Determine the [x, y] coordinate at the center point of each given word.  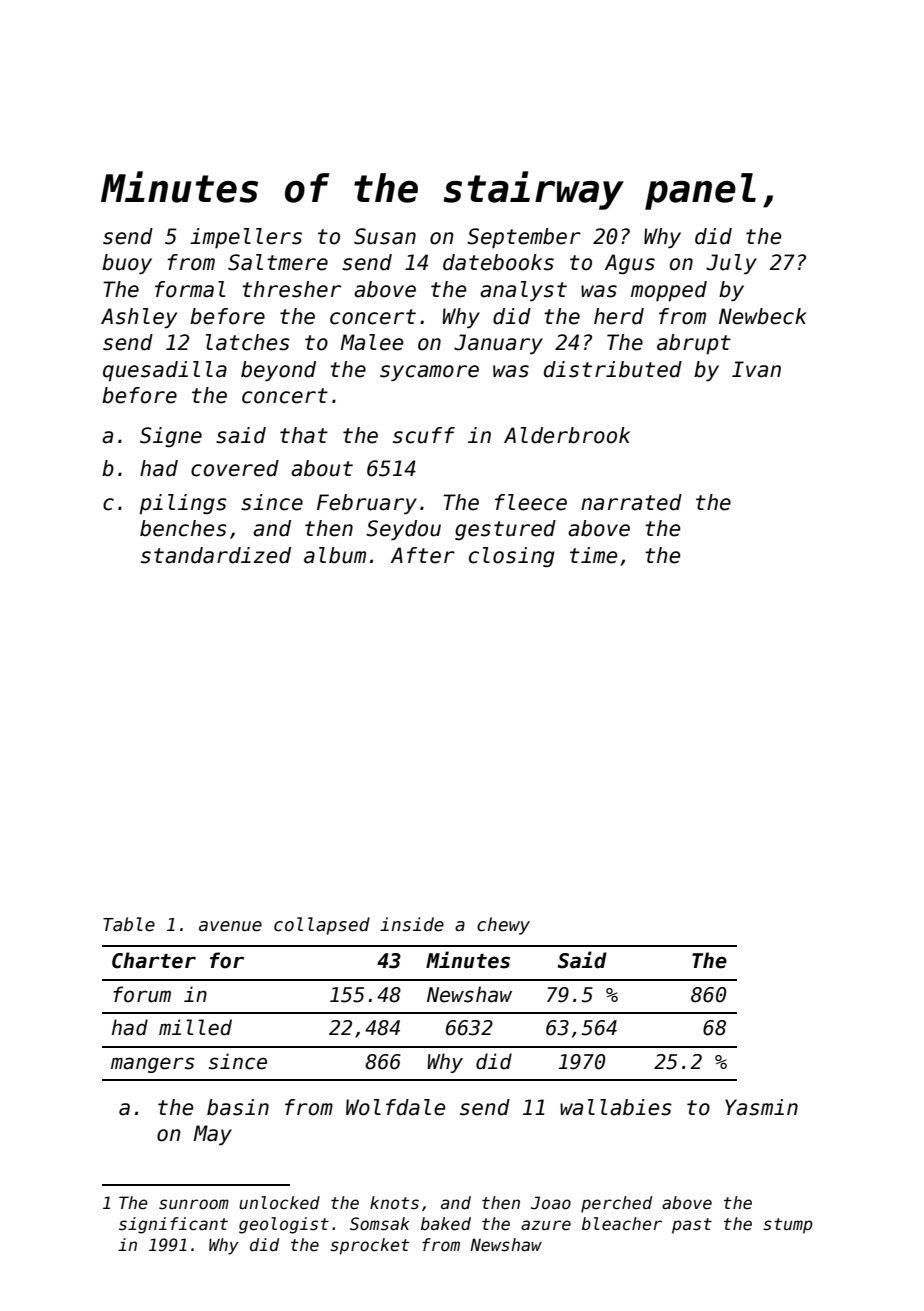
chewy [503, 926]
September [524, 238]
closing [512, 557]
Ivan [756, 369]
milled [195, 1027]
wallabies [616, 1107]
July [731, 264]
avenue [230, 926]
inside [412, 924]
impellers [246, 238]
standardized [216, 555]
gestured [505, 530]
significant [173, 1225]
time [593, 555]
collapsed [322, 926]
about [322, 468]
